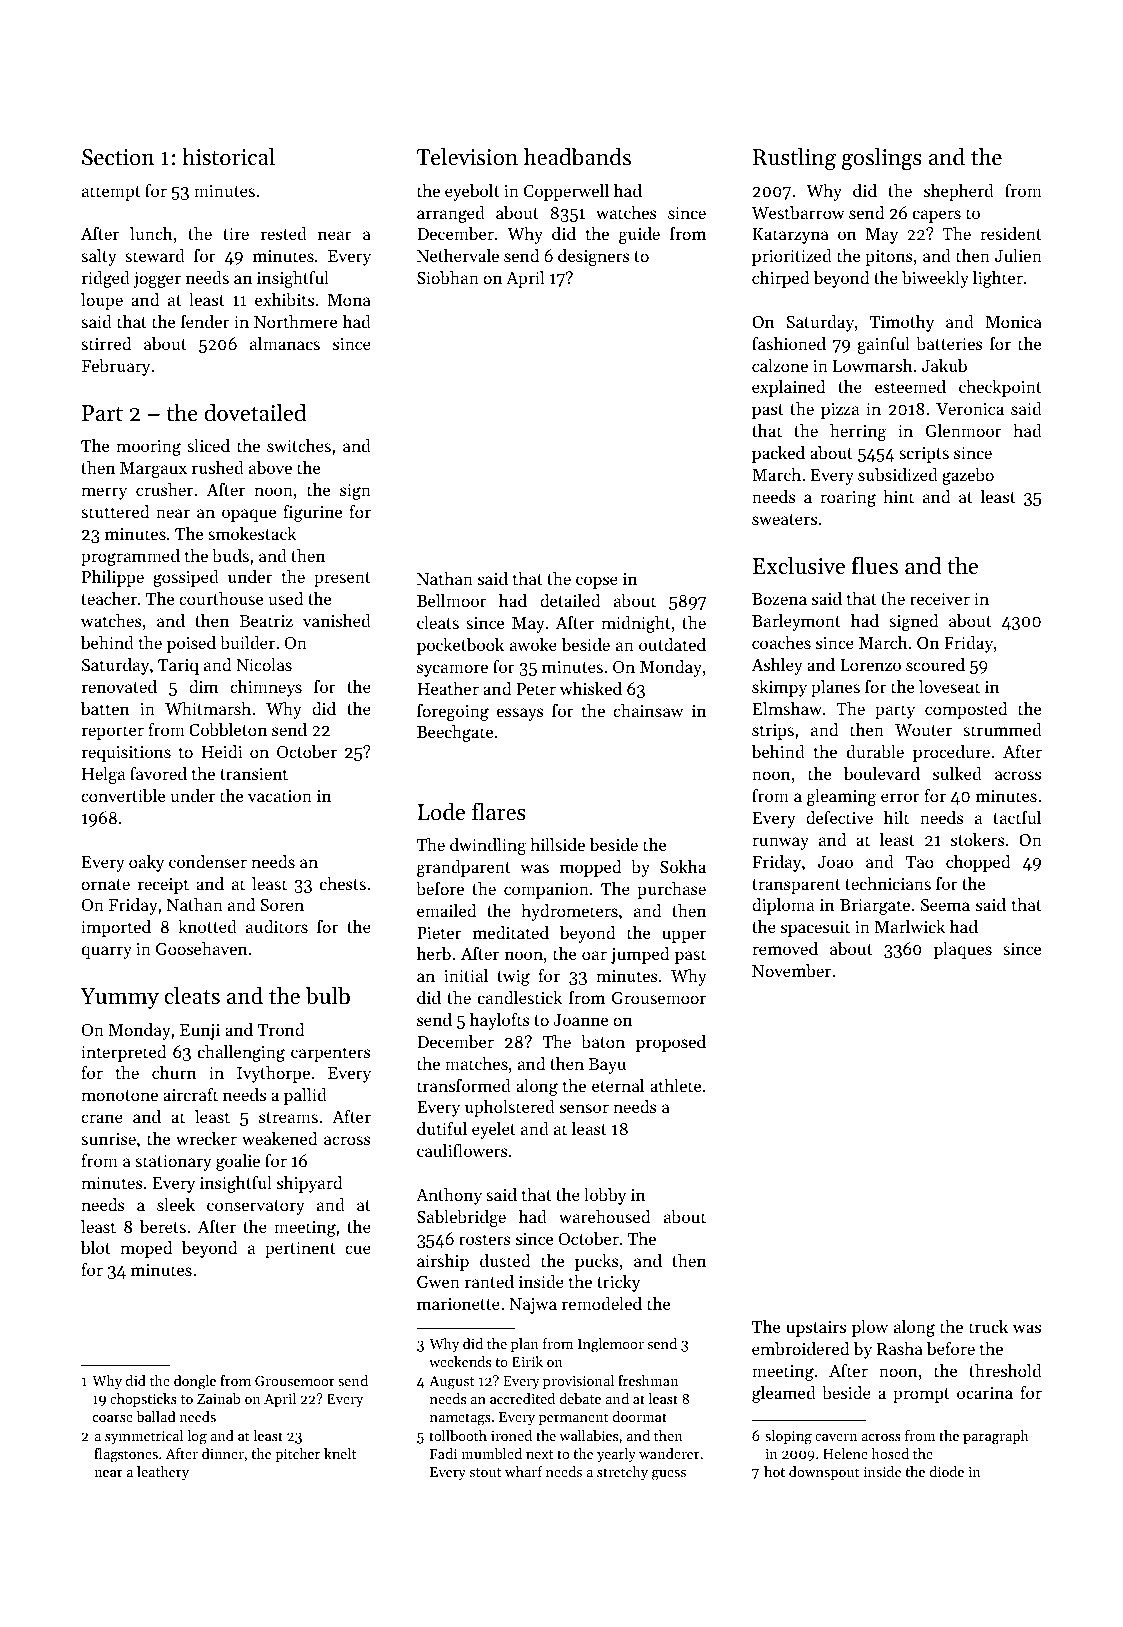 This image has height=1627, width=1123. I want to click on Television, so click(467, 157).
